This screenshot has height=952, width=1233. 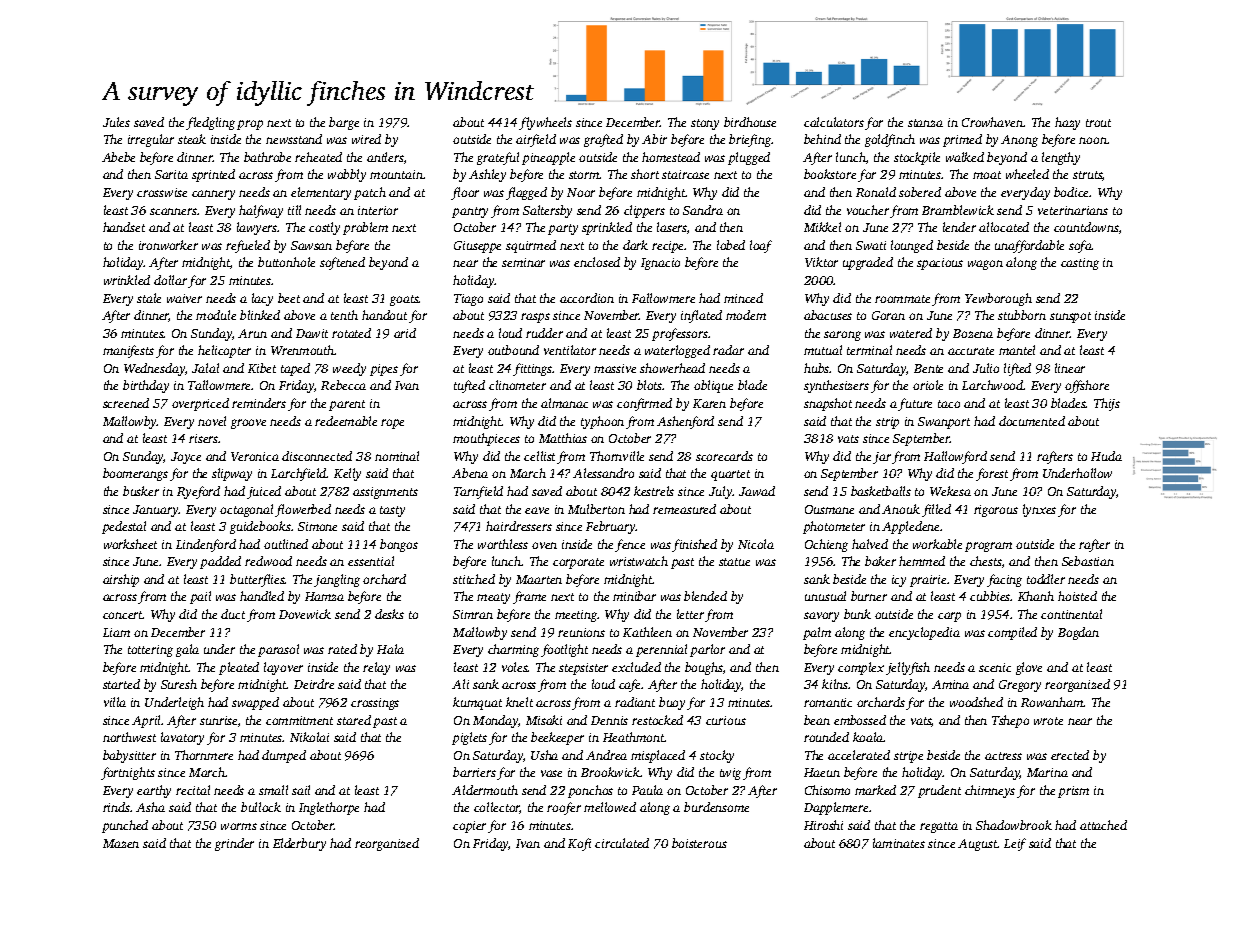 I want to click on stanza, so click(x=925, y=123).
